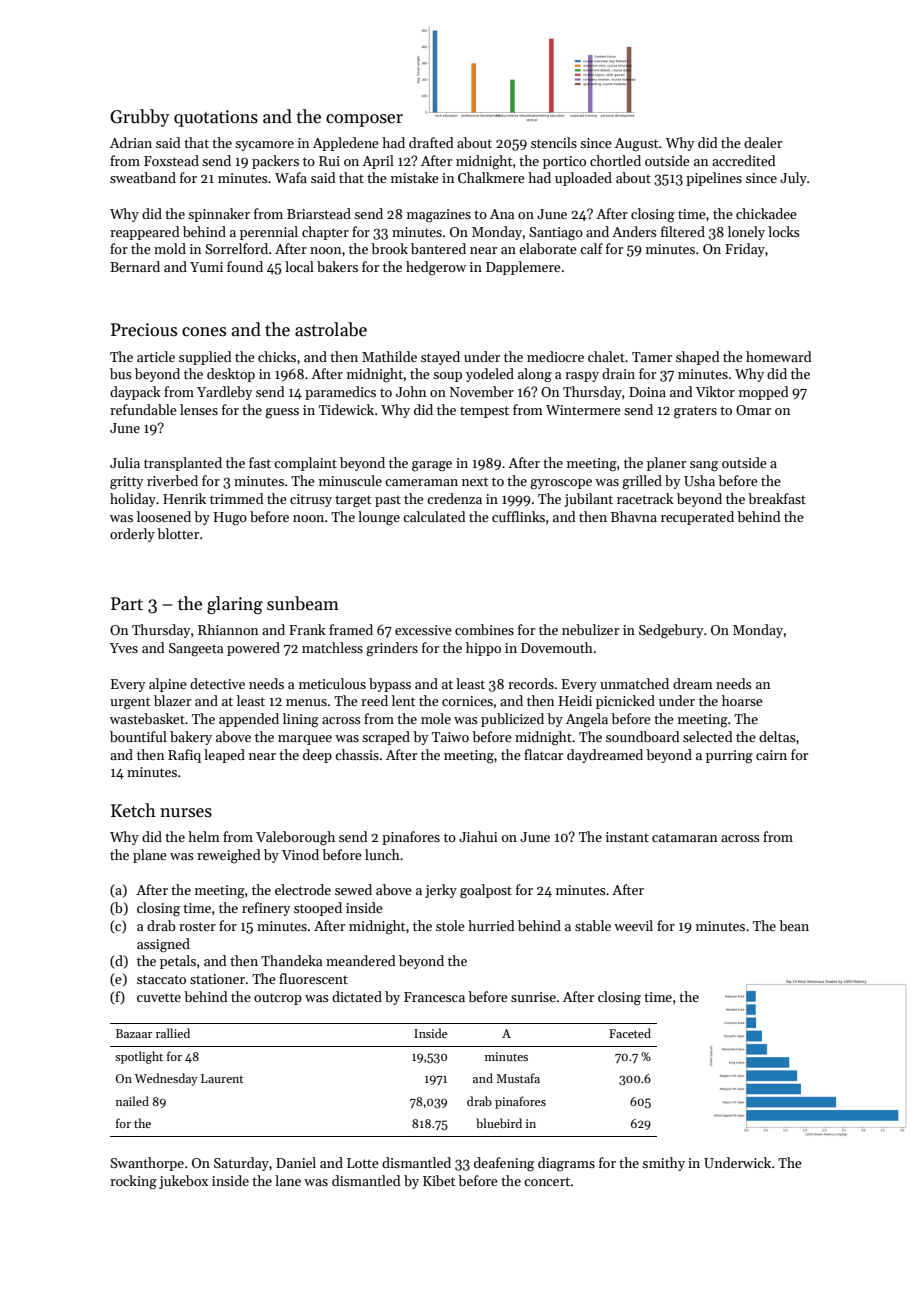 The width and height of the screenshot is (924, 1308). Describe the element at coordinates (794, 925) in the screenshot. I see `bean` at that location.
